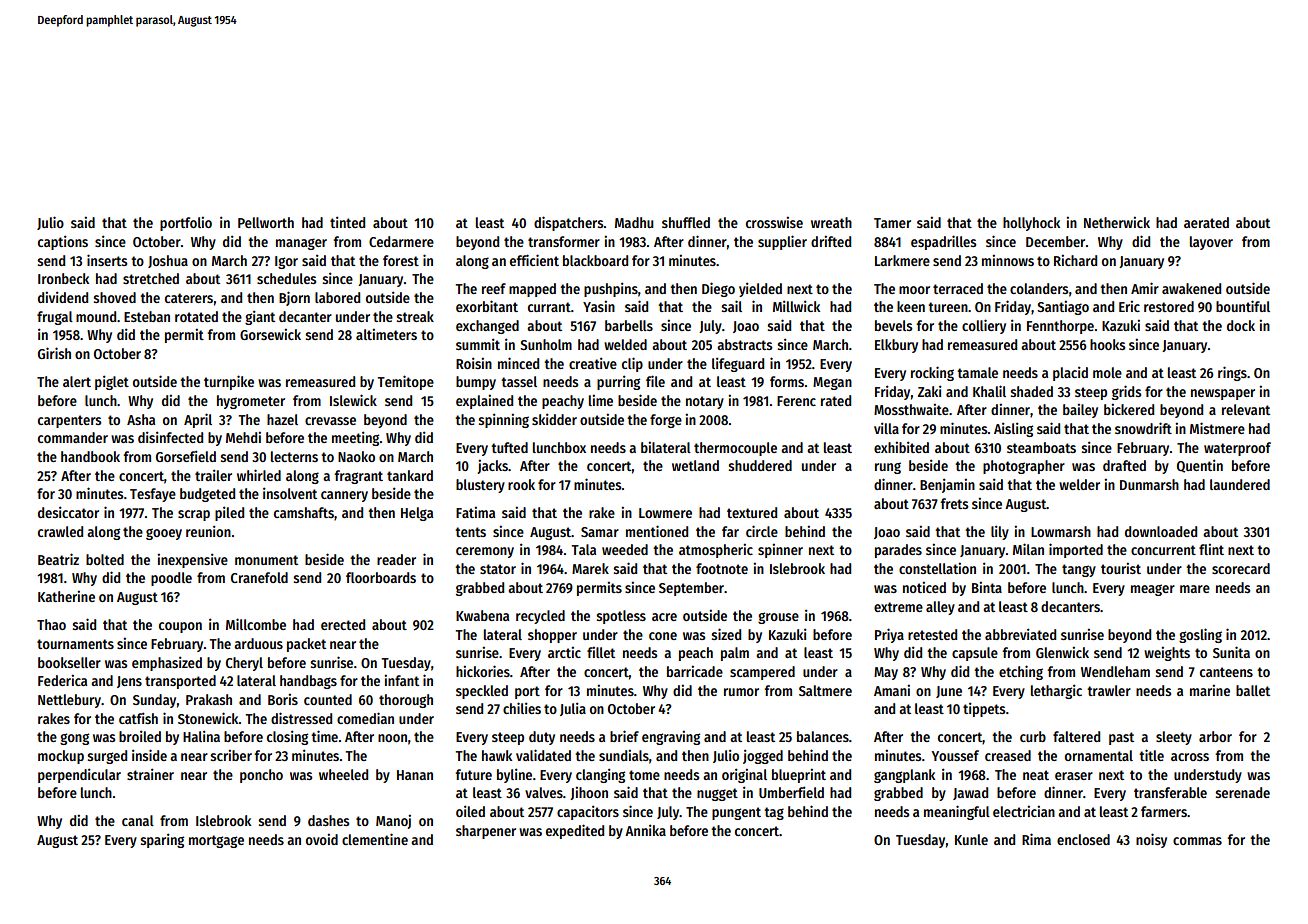 This document has height=924, width=1308. Describe the element at coordinates (55, 318) in the document. I see `frugal` at that location.
